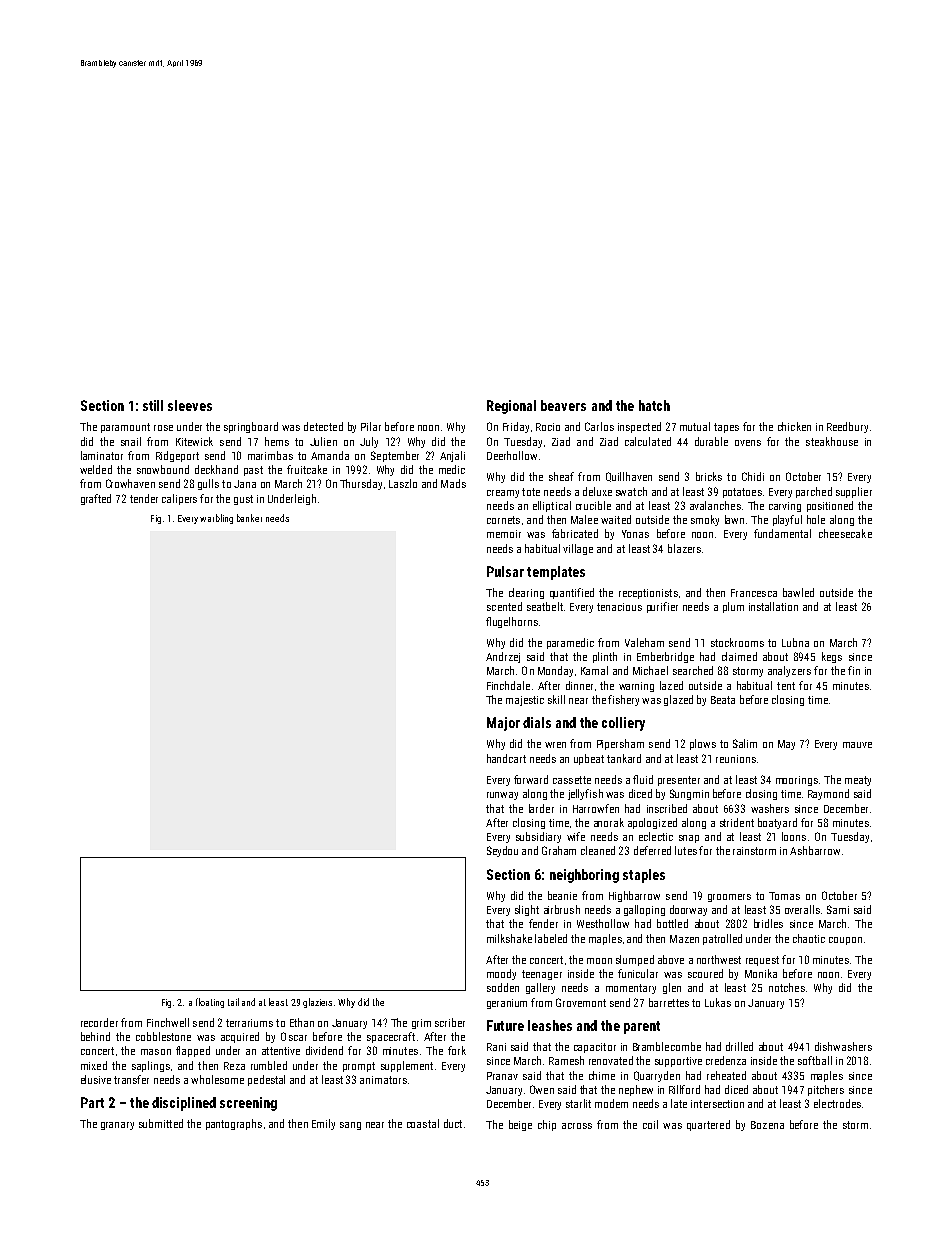 The width and height of the image is (952, 1233). Describe the element at coordinates (562, 909) in the image. I see `airbrush` at that location.
